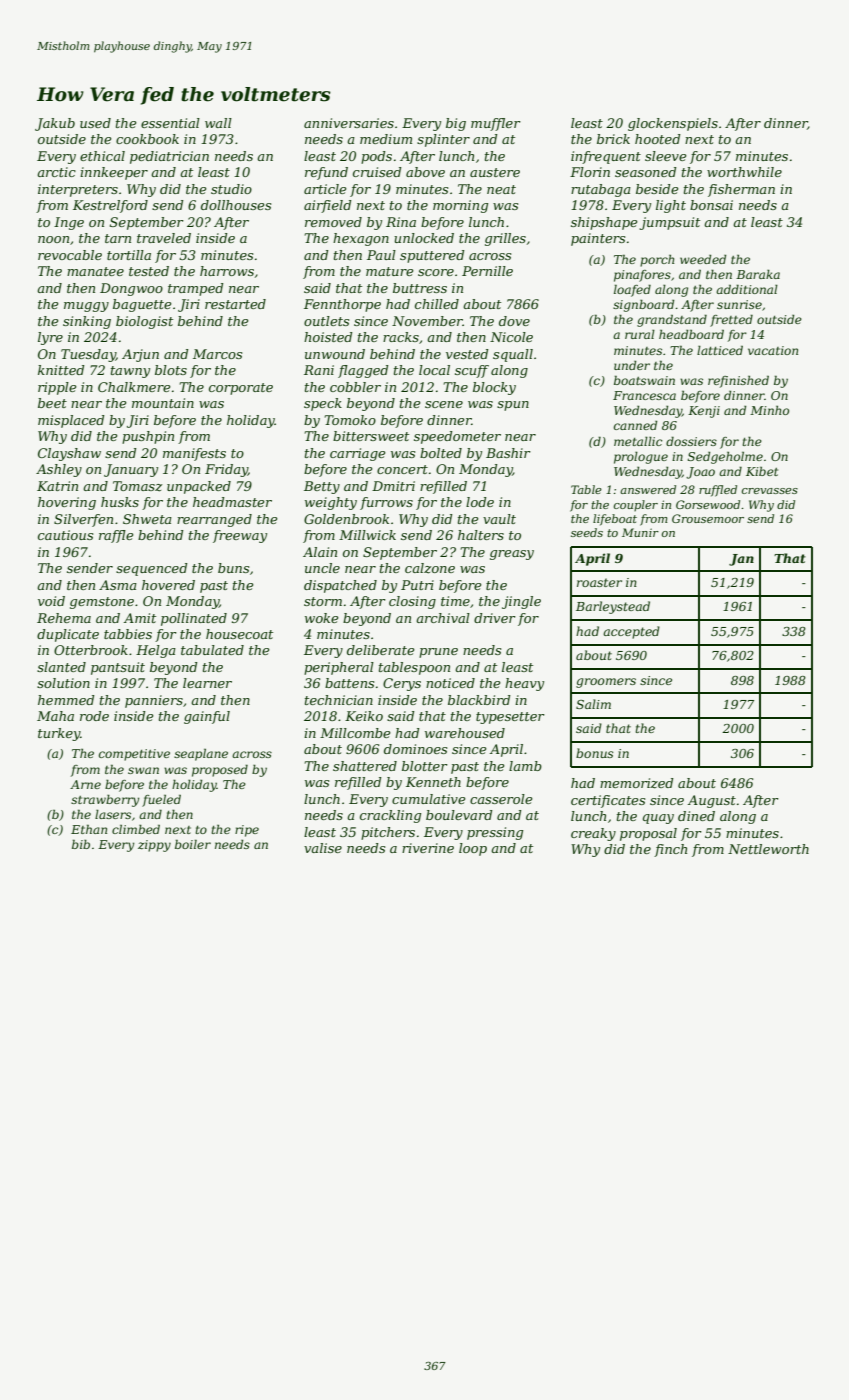 The width and height of the image is (849, 1400). Describe the element at coordinates (443, 618) in the image. I see `archival` at that location.
